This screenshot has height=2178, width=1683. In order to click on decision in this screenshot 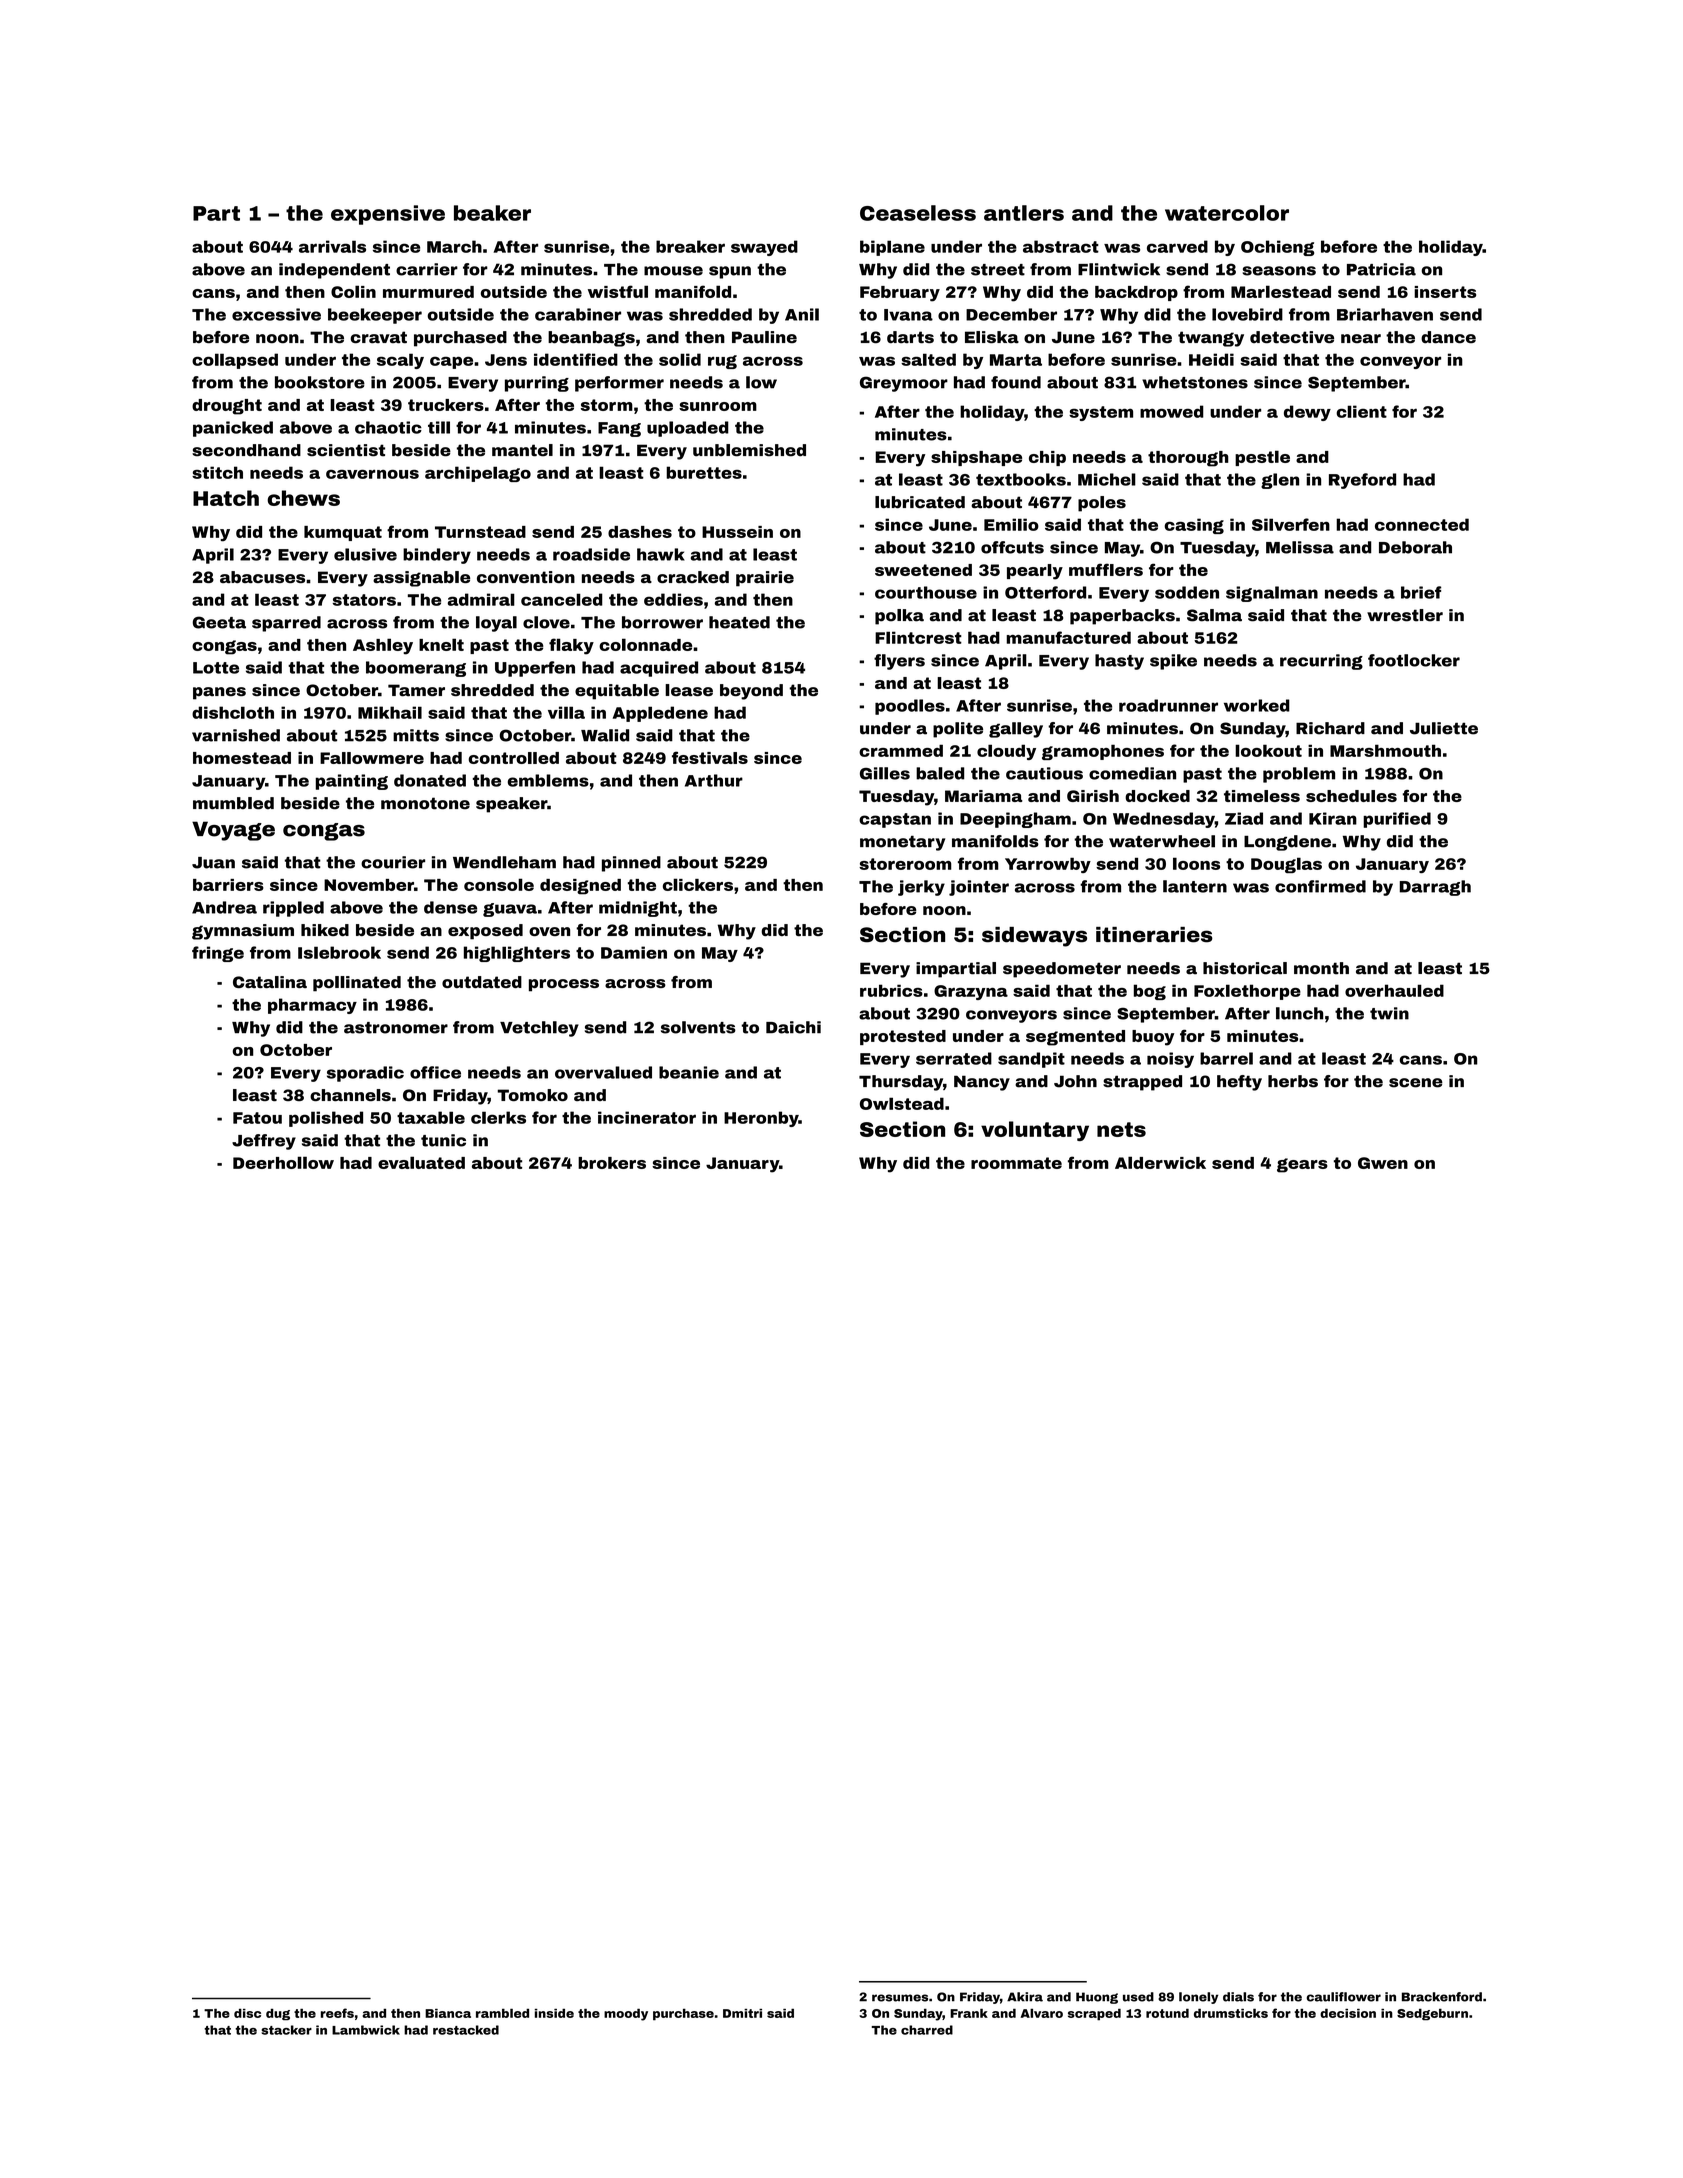, I will do `click(1348, 2013)`.
